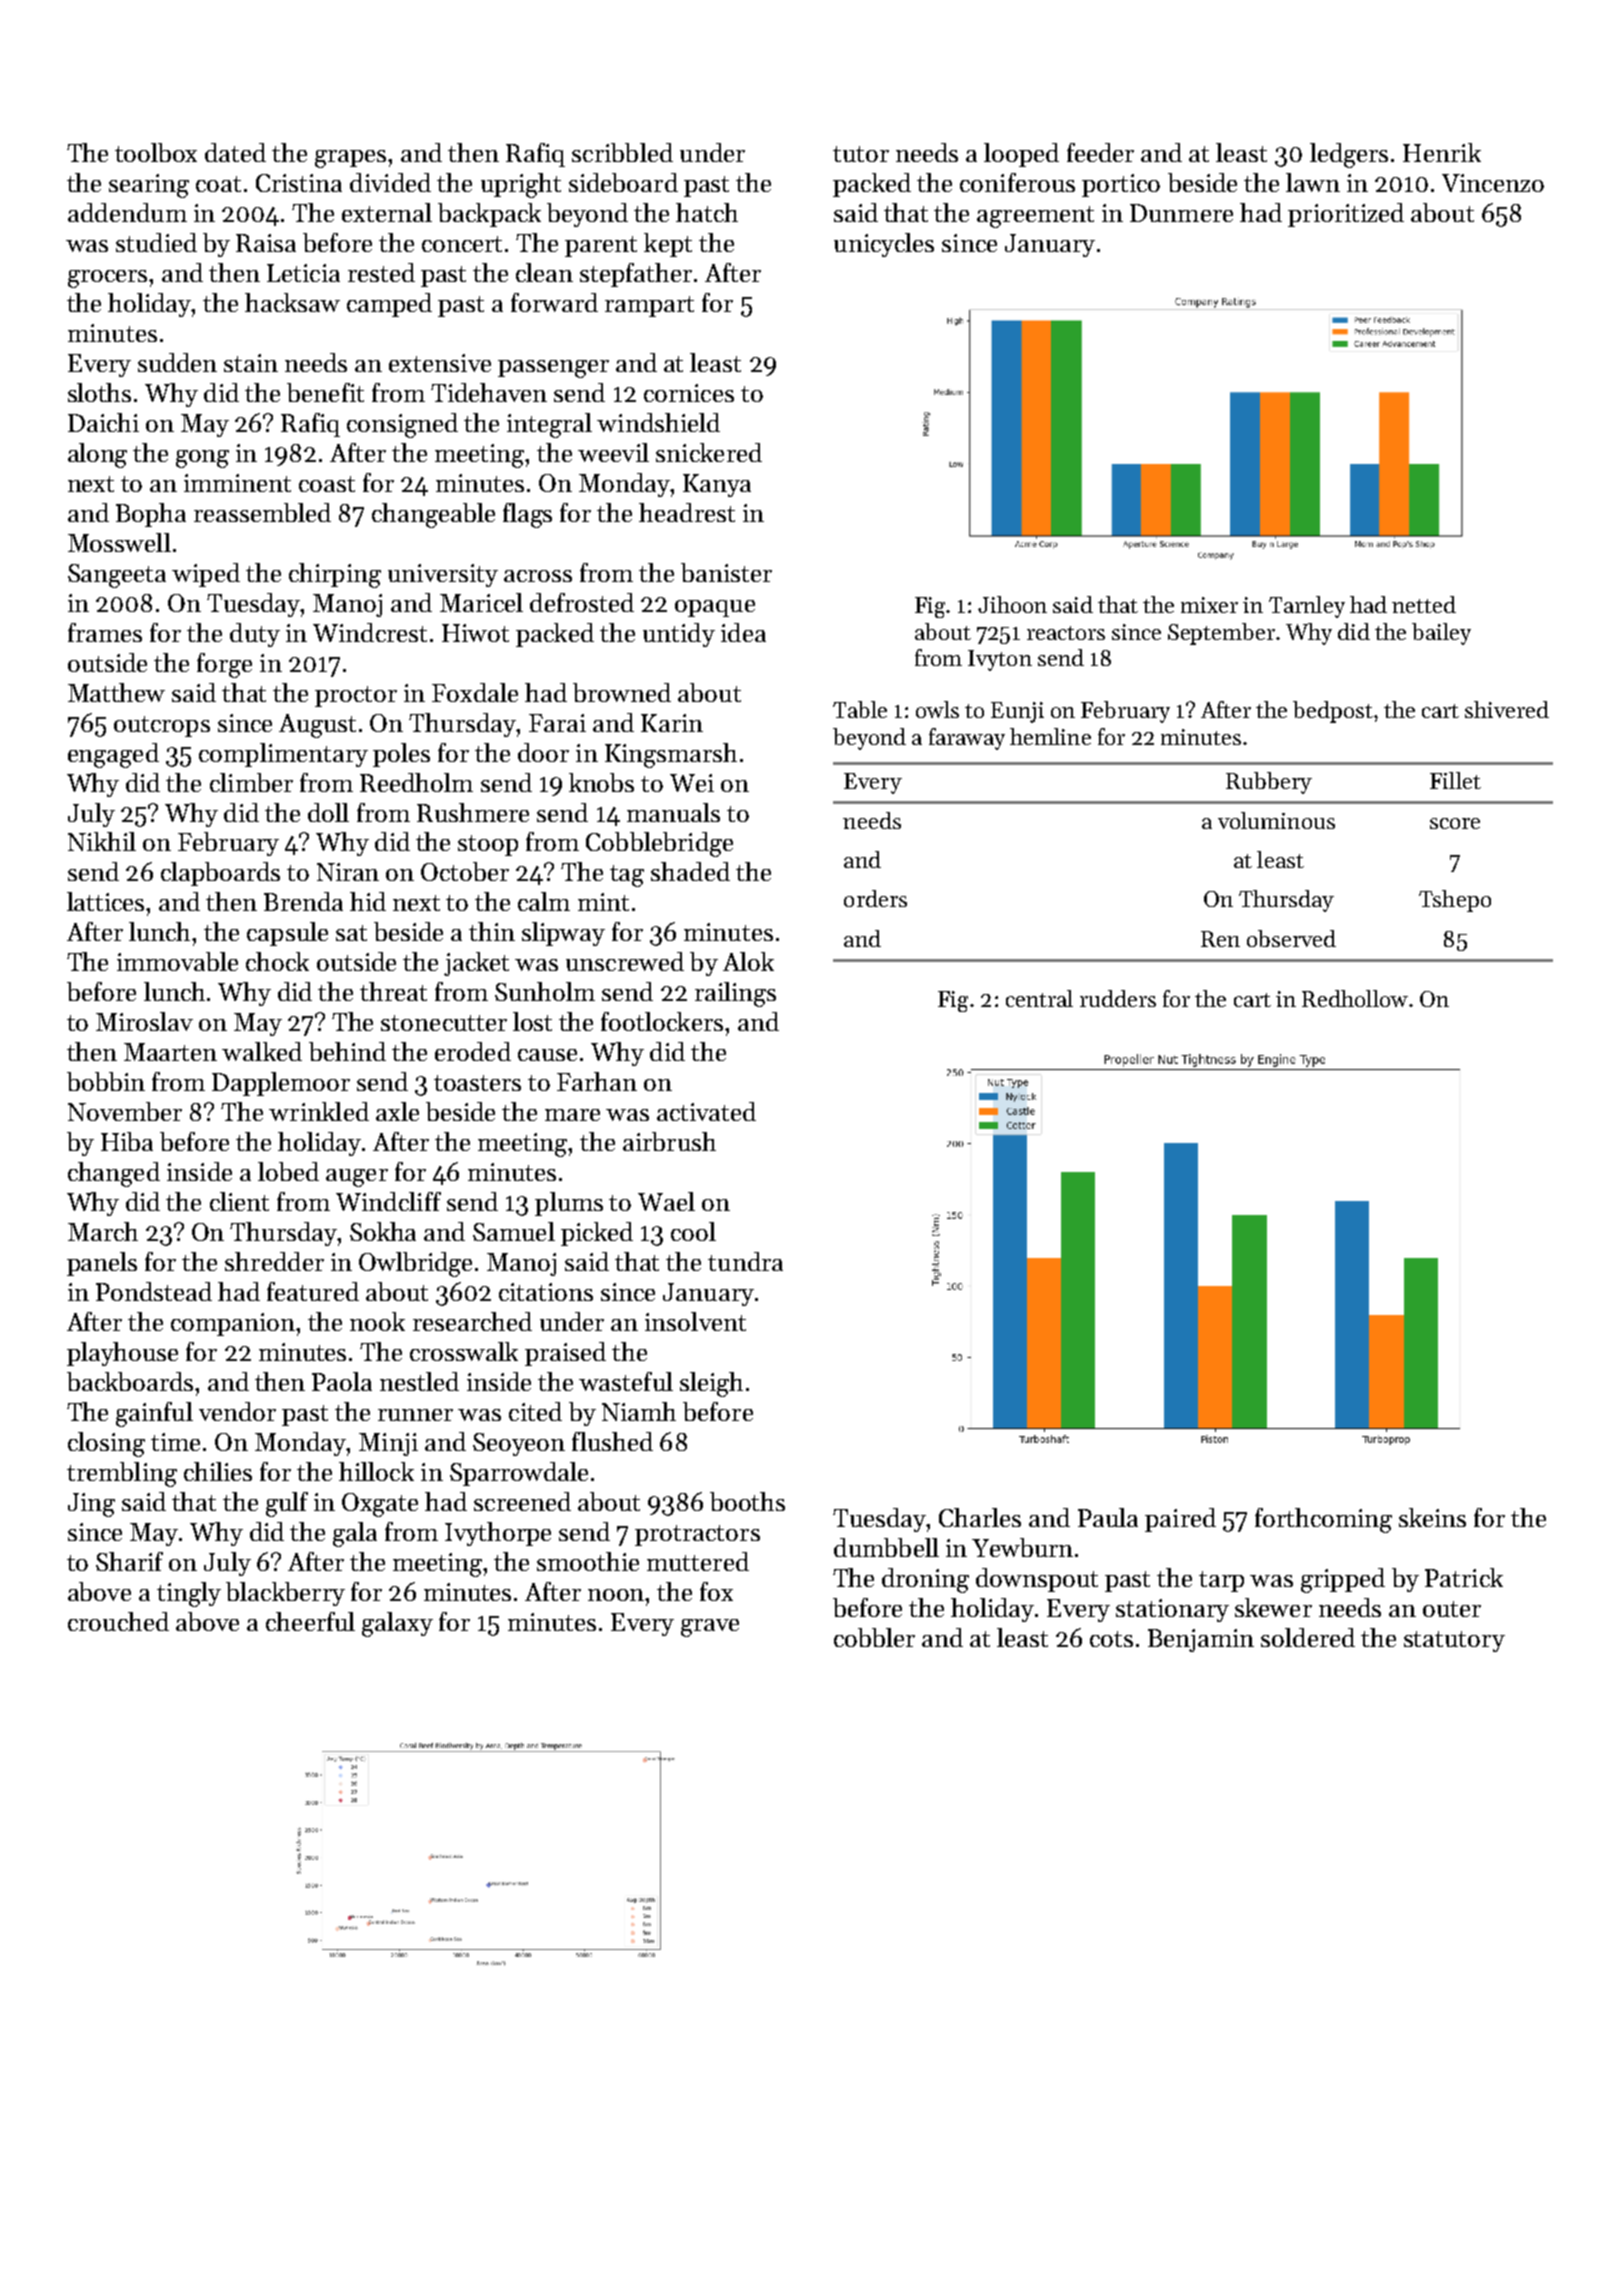  Describe the element at coordinates (310, 1621) in the screenshot. I see `cheerful` at that location.
